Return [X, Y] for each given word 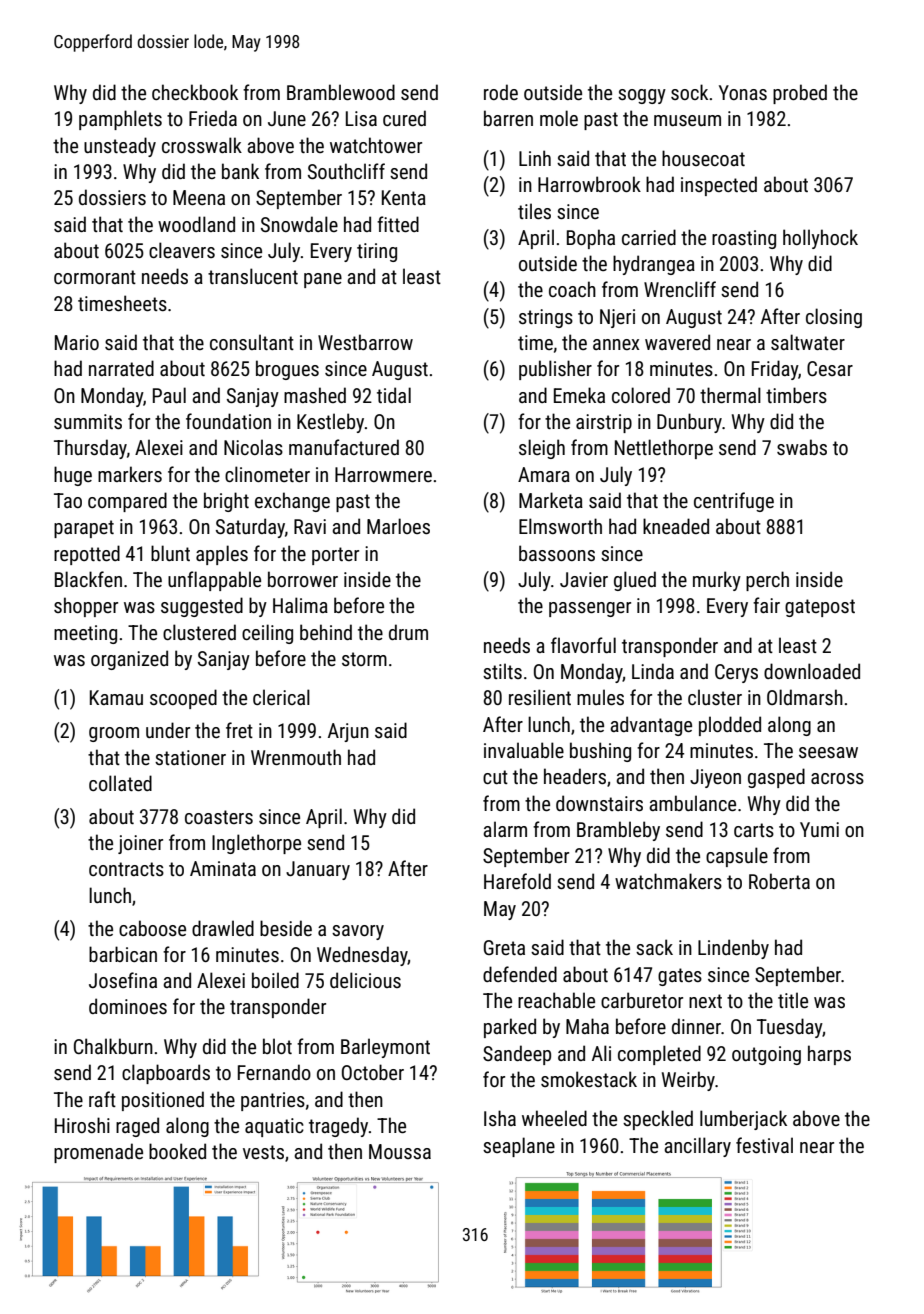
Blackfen [88, 579]
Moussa [400, 1151]
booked [177, 1151]
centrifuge [734, 502]
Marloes [398, 526]
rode [501, 92]
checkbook [195, 92]
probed [800, 94]
